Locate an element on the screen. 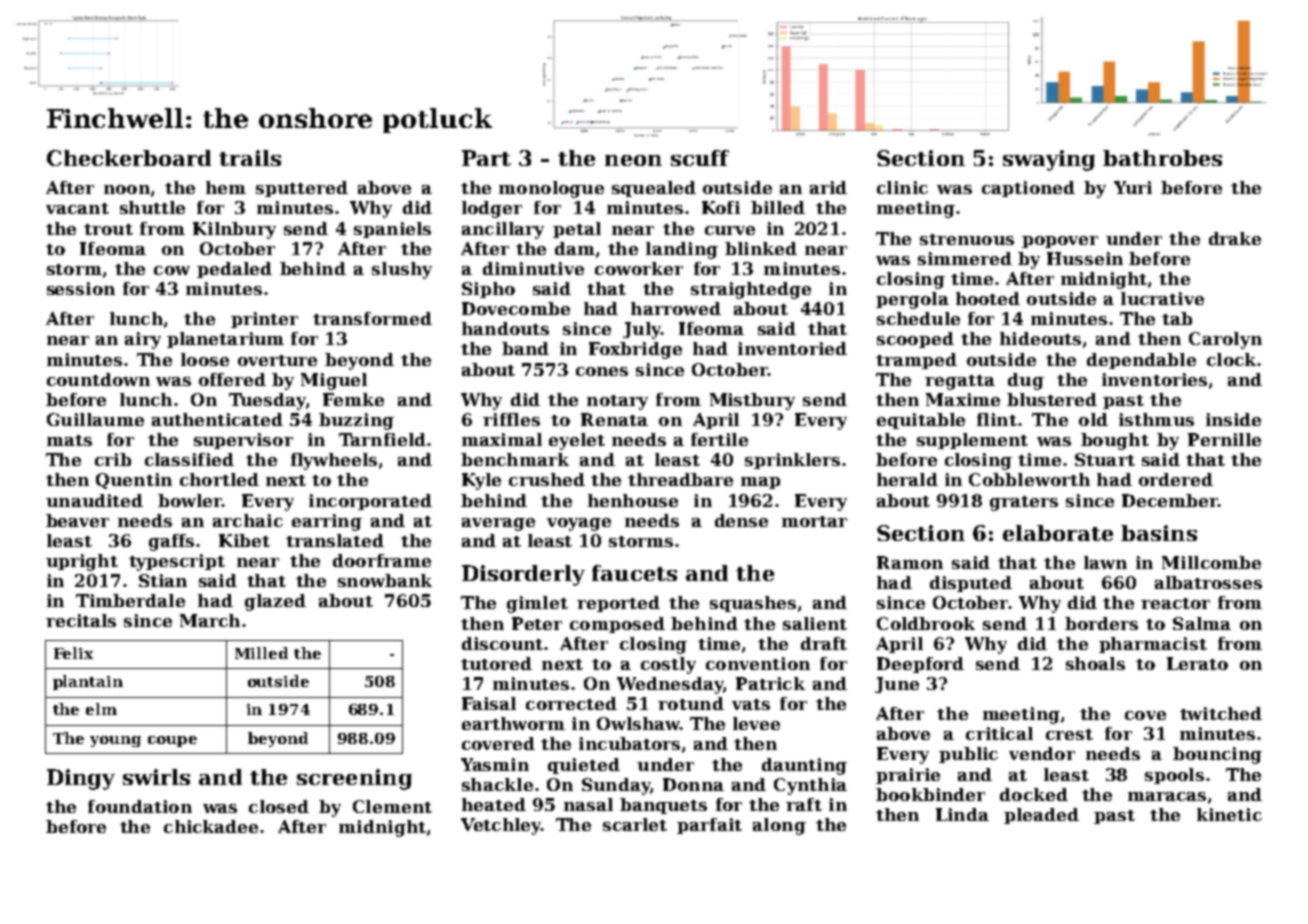 This screenshot has height=924, width=1308. Disorderly is located at coordinates (523, 575).
